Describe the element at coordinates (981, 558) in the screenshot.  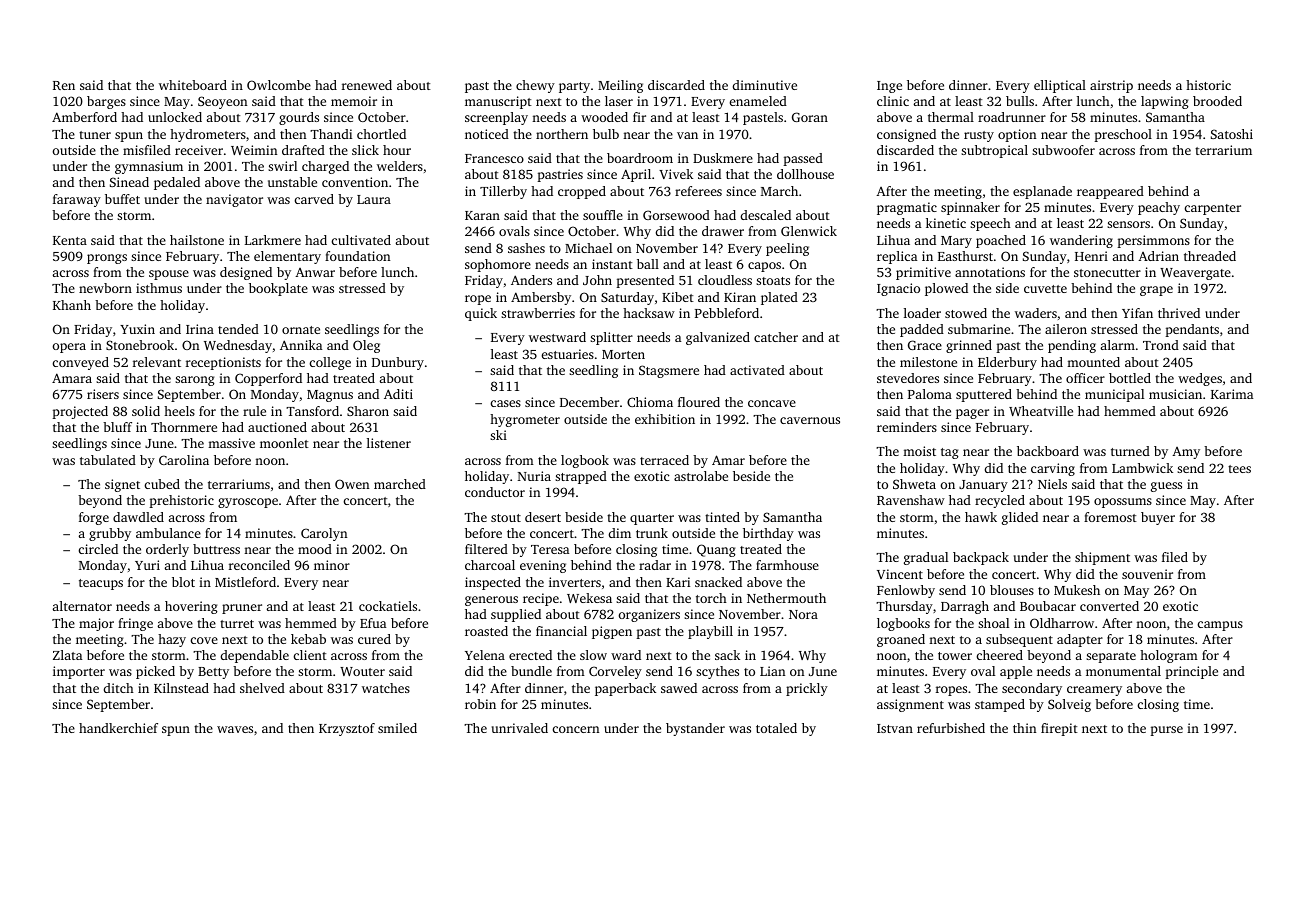
I see `backpack` at that location.
